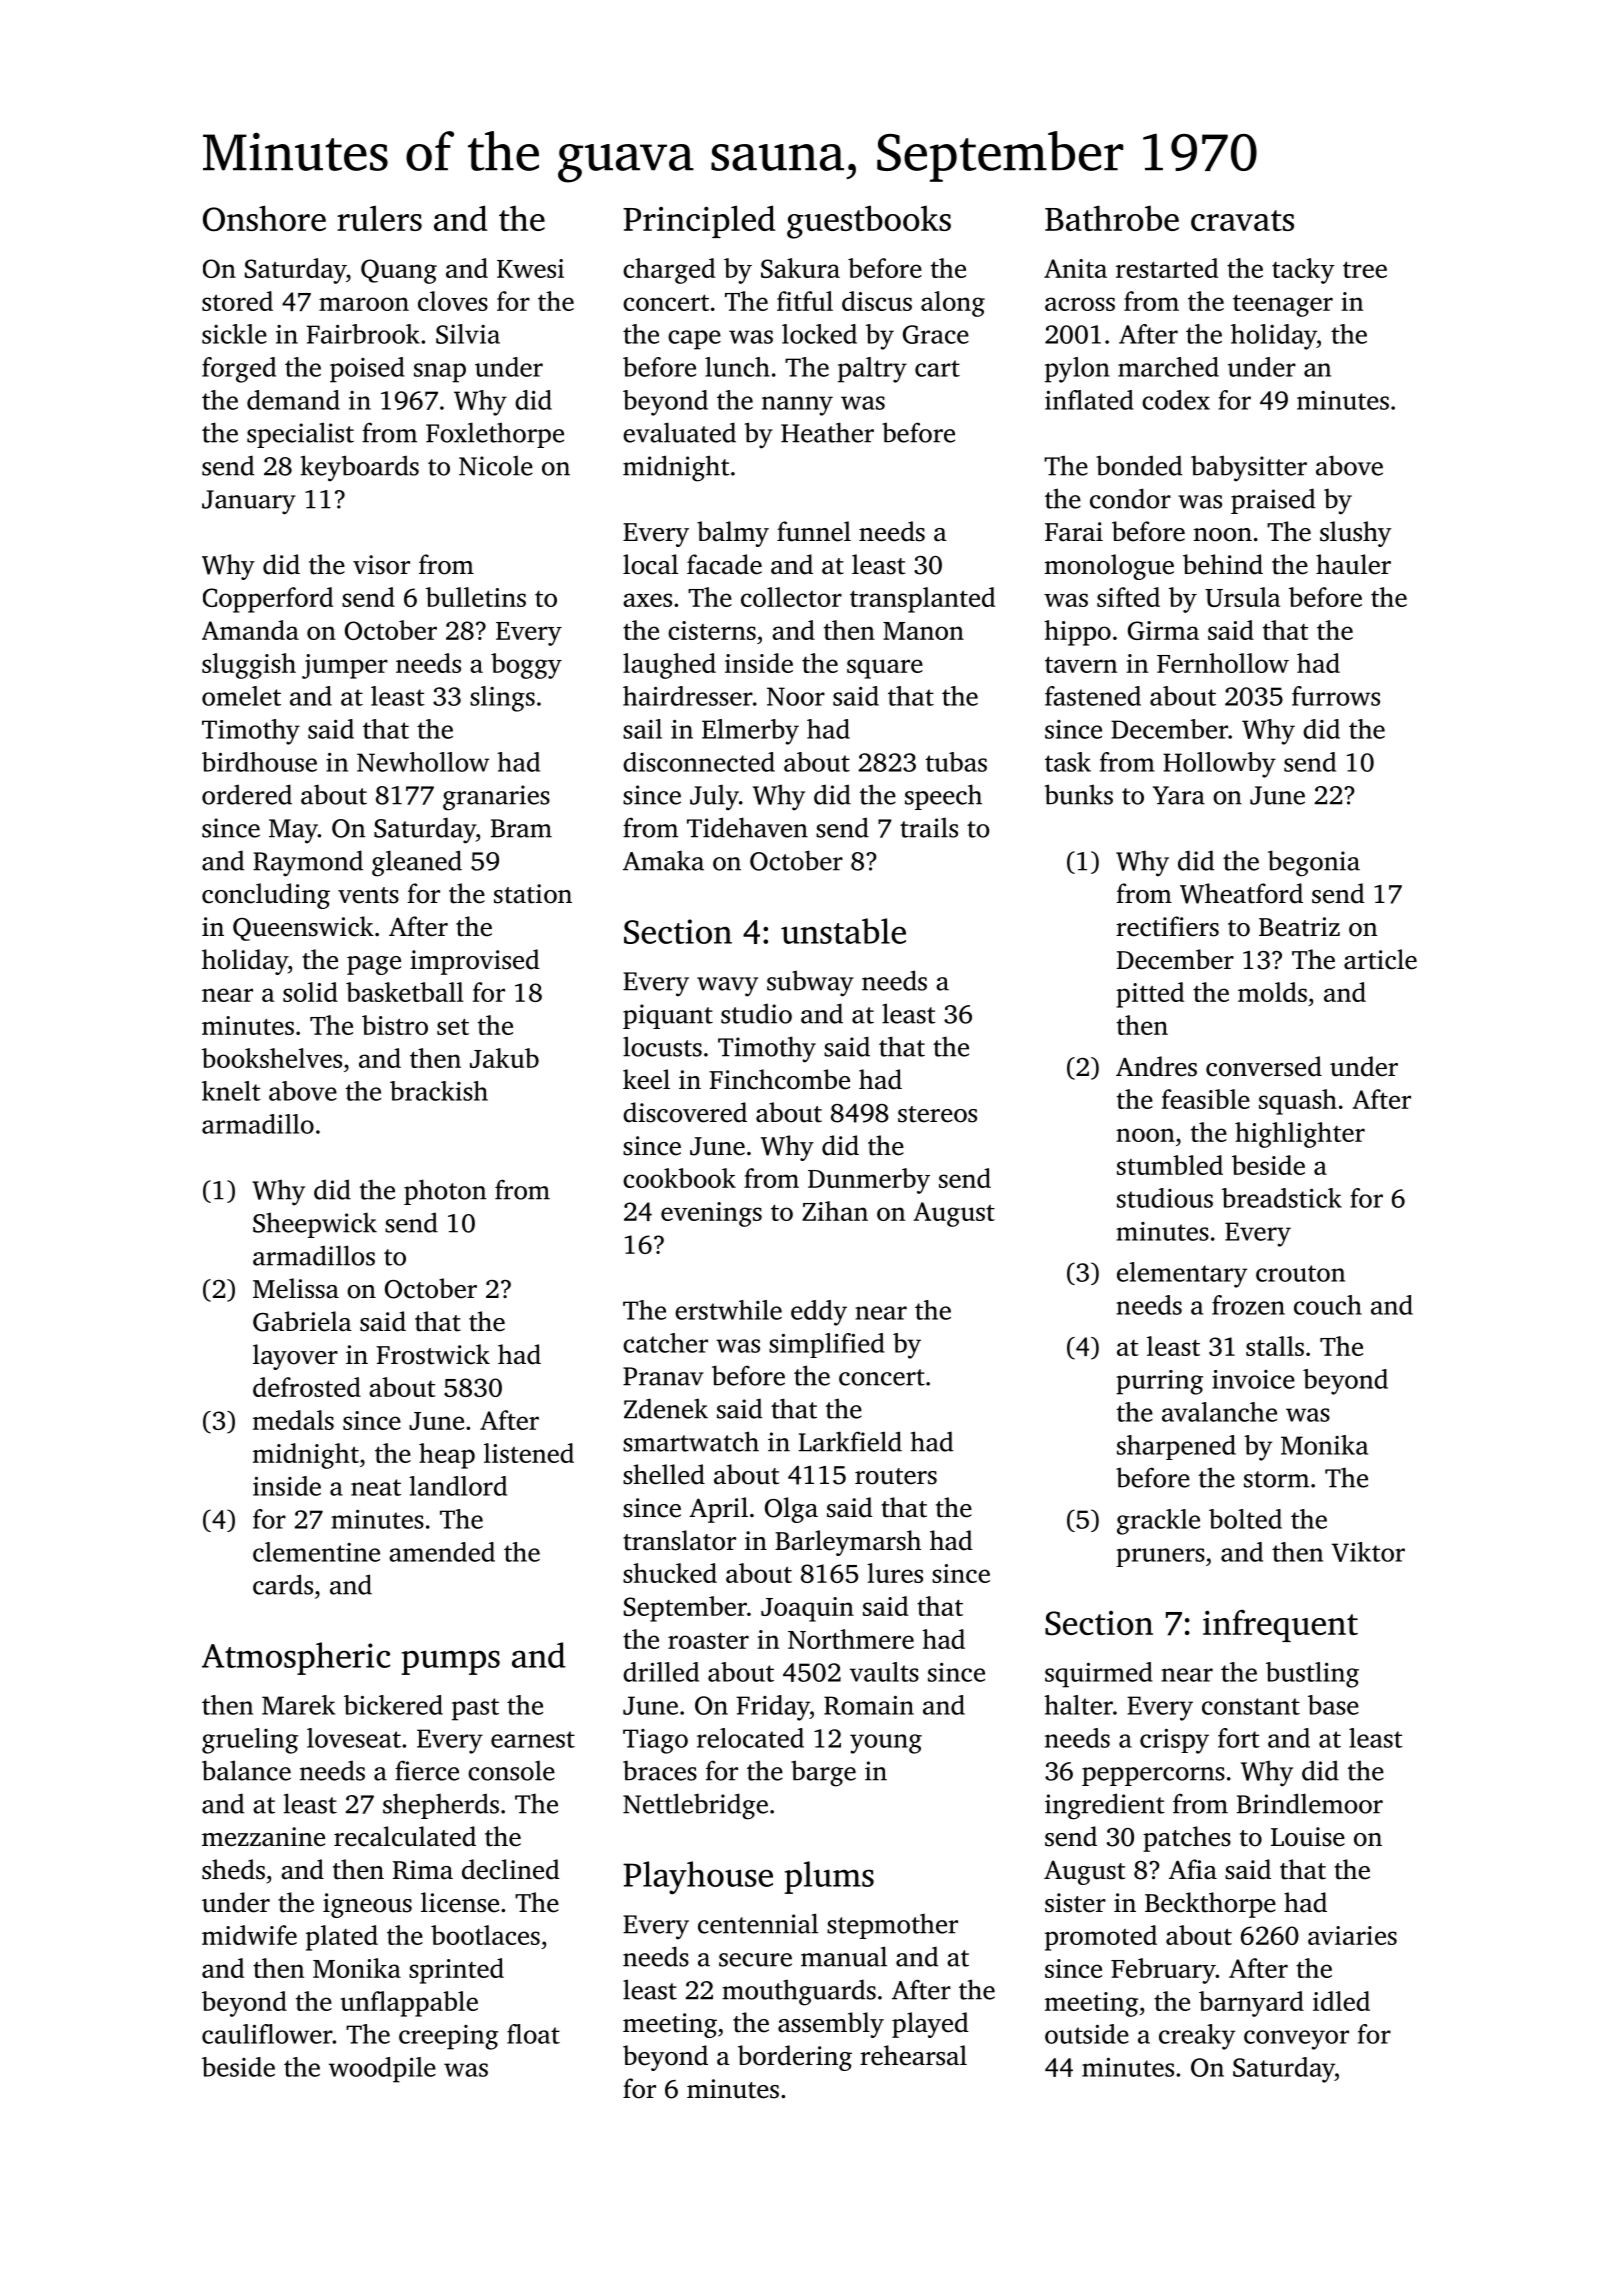 This screenshot has height=2292, width=1620. Describe the element at coordinates (773, 1708) in the screenshot. I see `Friday` at that location.
